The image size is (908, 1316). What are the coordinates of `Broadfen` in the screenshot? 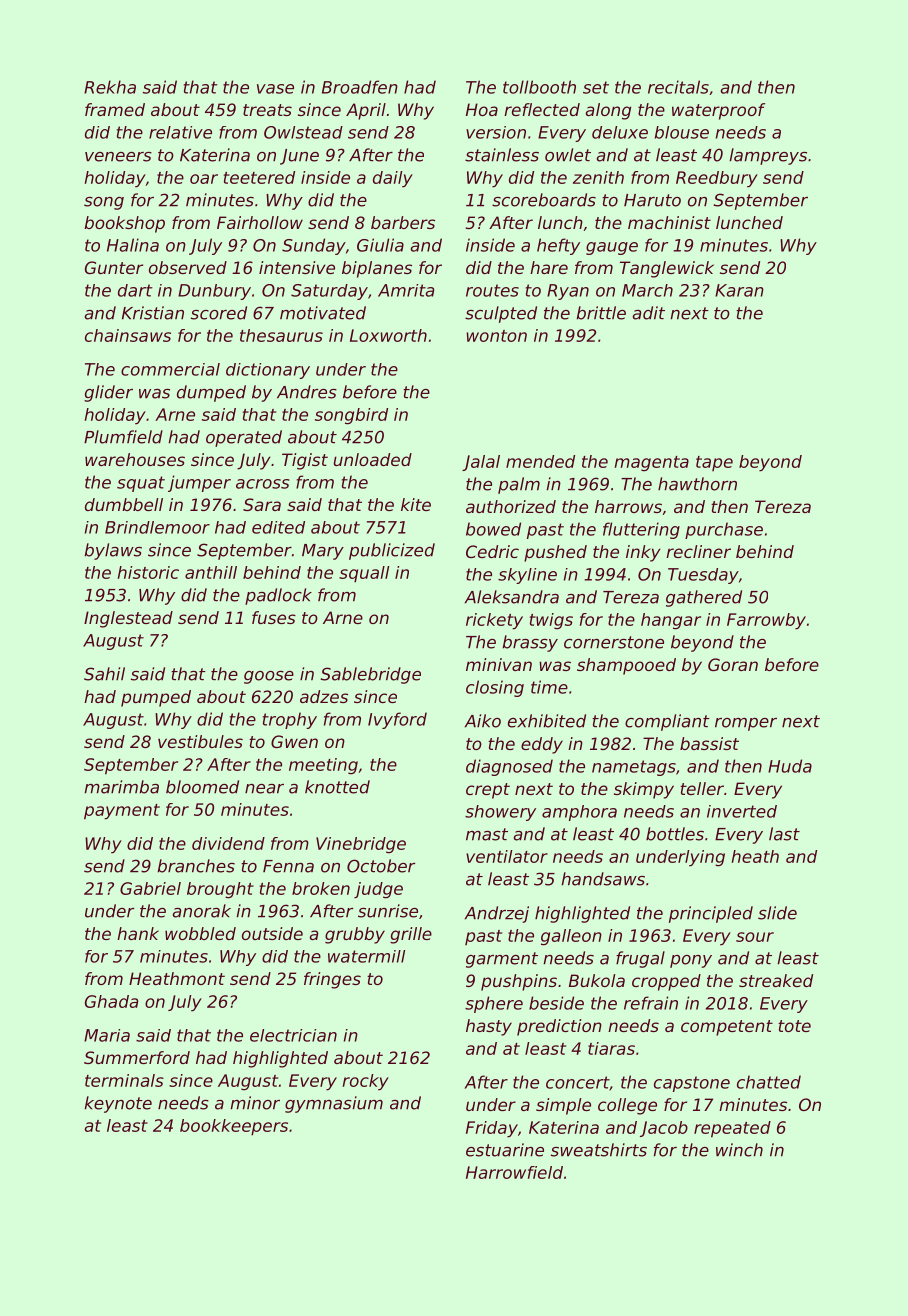 It's located at (360, 87).
